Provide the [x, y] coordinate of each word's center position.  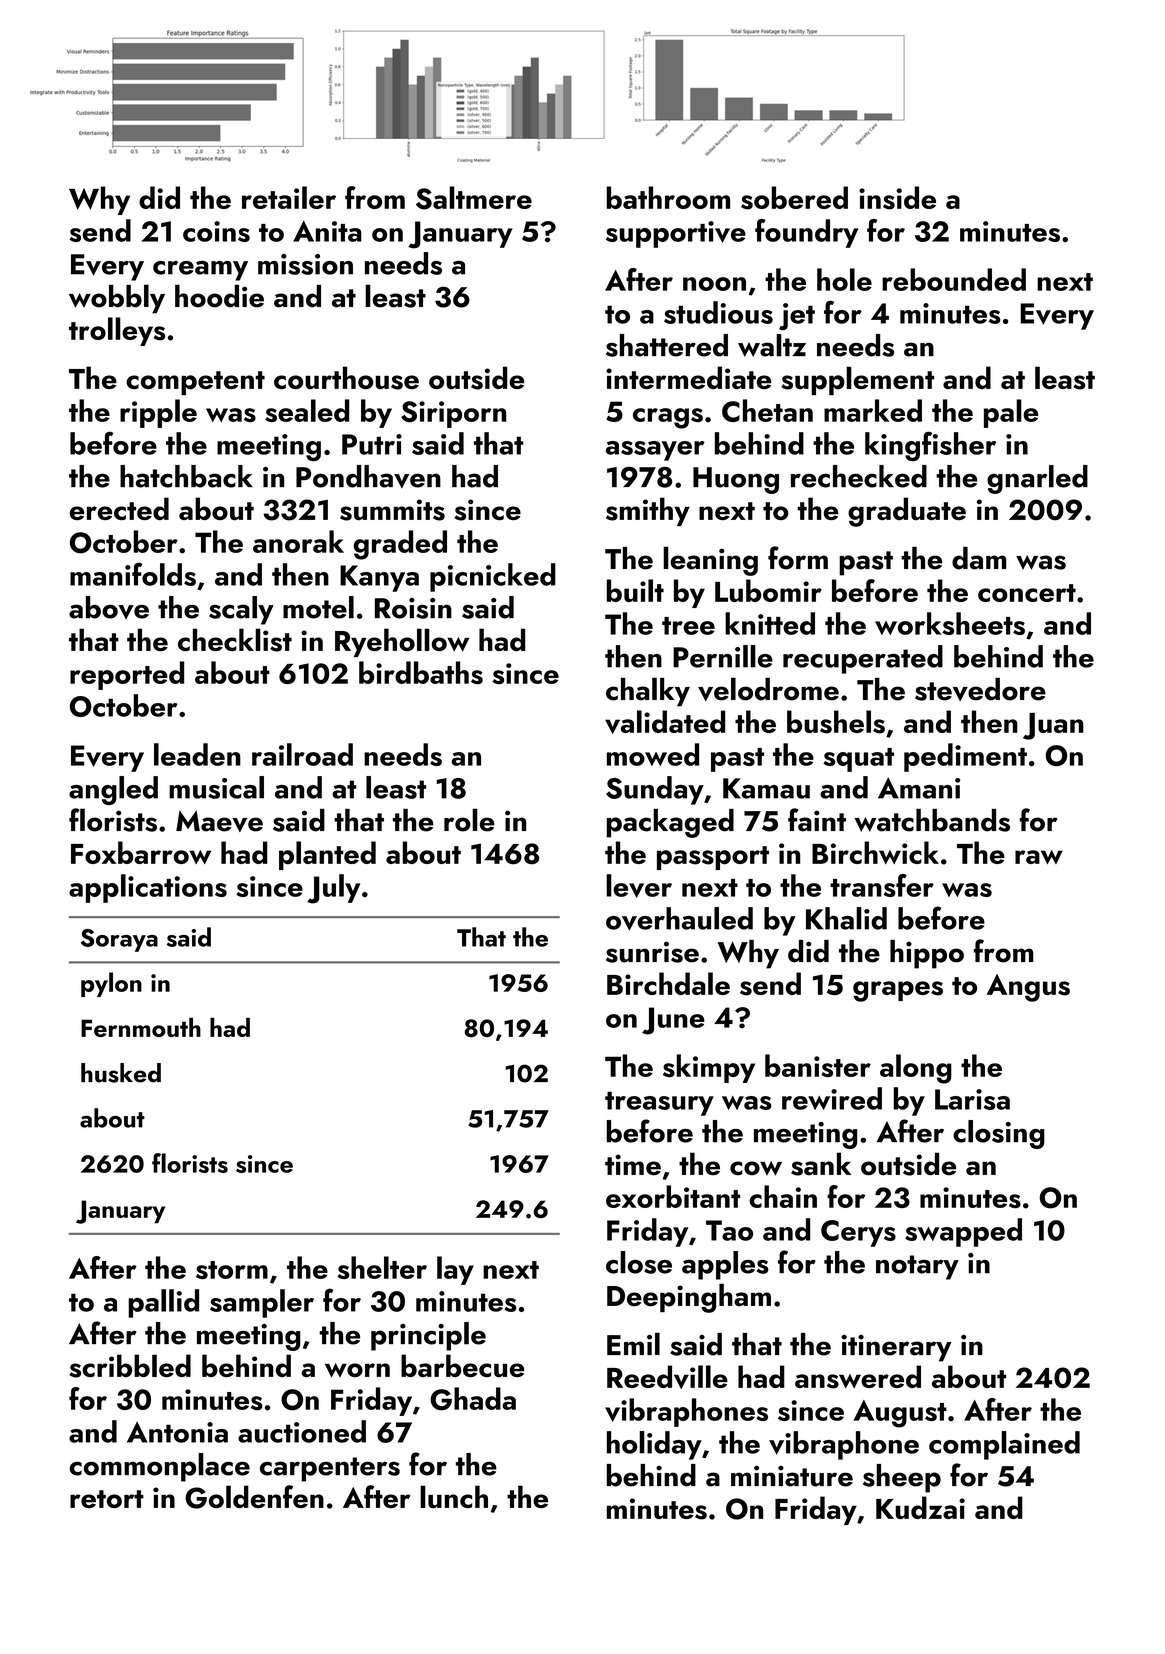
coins [216, 231]
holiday [654, 1445]
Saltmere [474, 198]
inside [897, 198]
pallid [163, 1303]
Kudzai [920, 1507]
